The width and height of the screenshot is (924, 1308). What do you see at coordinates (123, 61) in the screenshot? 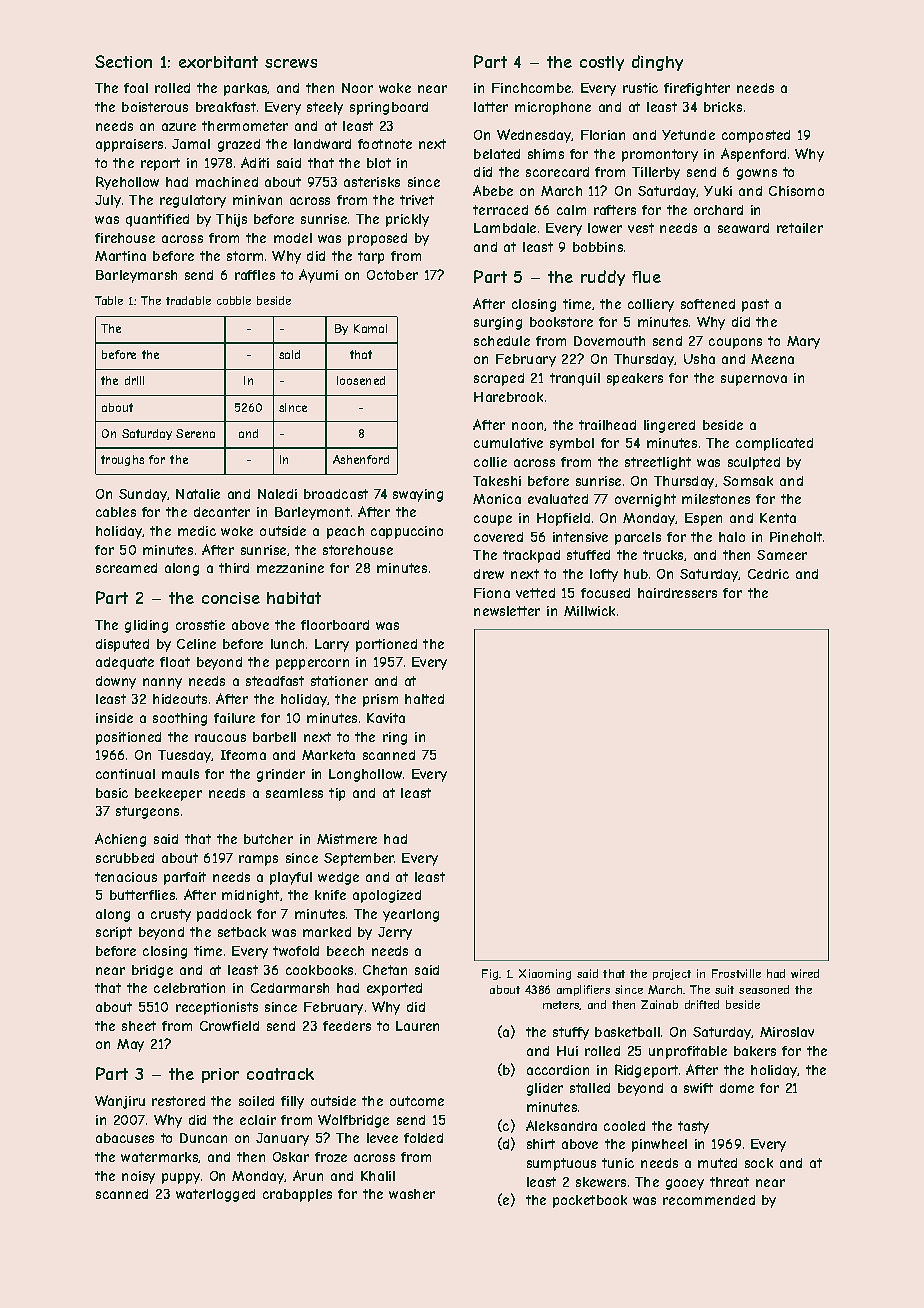
I see `Section` at bounding box center [123, 61].
